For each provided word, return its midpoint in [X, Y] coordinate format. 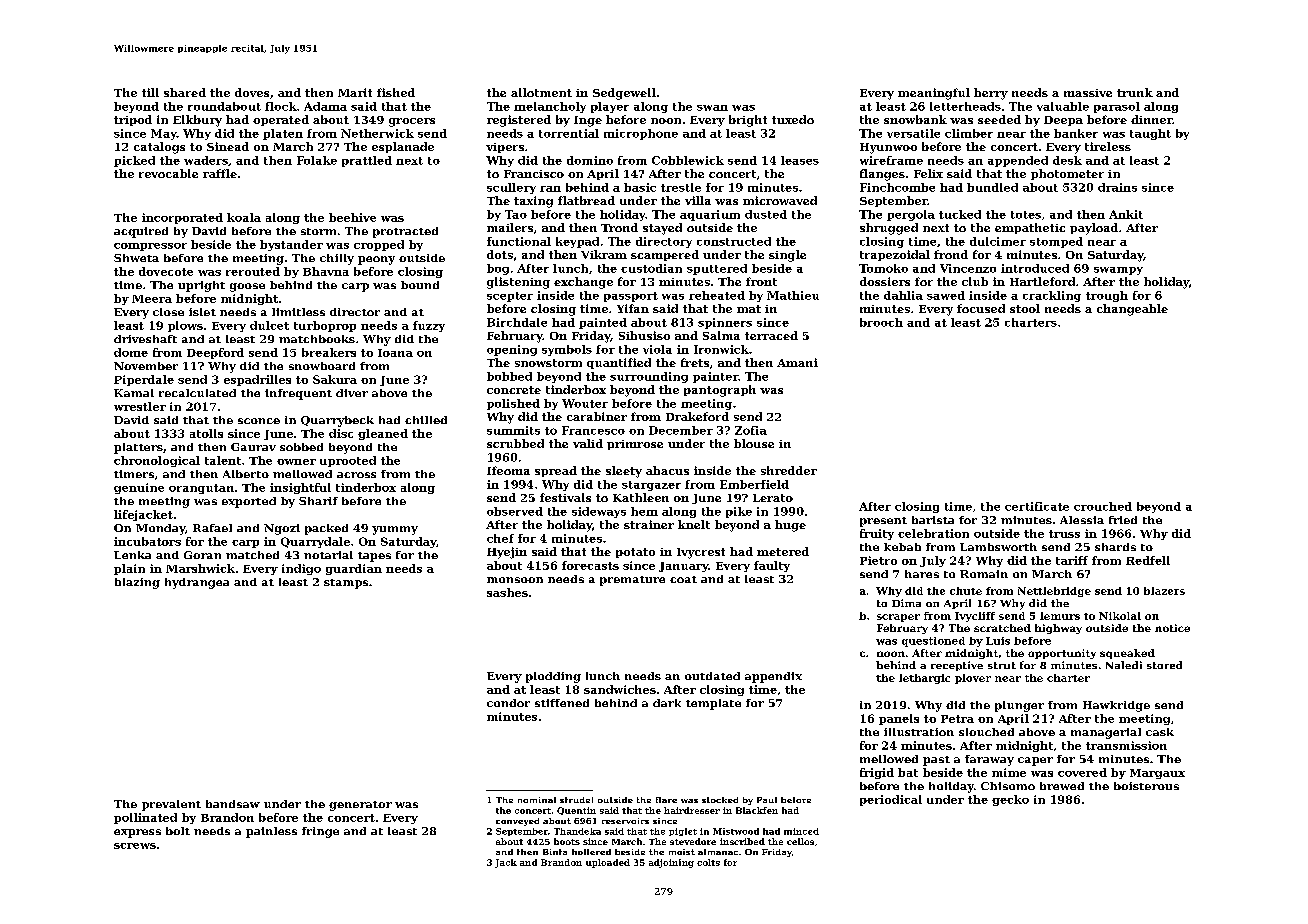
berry [991, 94]
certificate [1037, 506]
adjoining [671, 863]
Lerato [773, 498]
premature [632, 581]
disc [341, 433]
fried [1123, 520]
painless [271, 832]
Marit [355, 92]
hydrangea [197, 583]
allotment [541, 92]
